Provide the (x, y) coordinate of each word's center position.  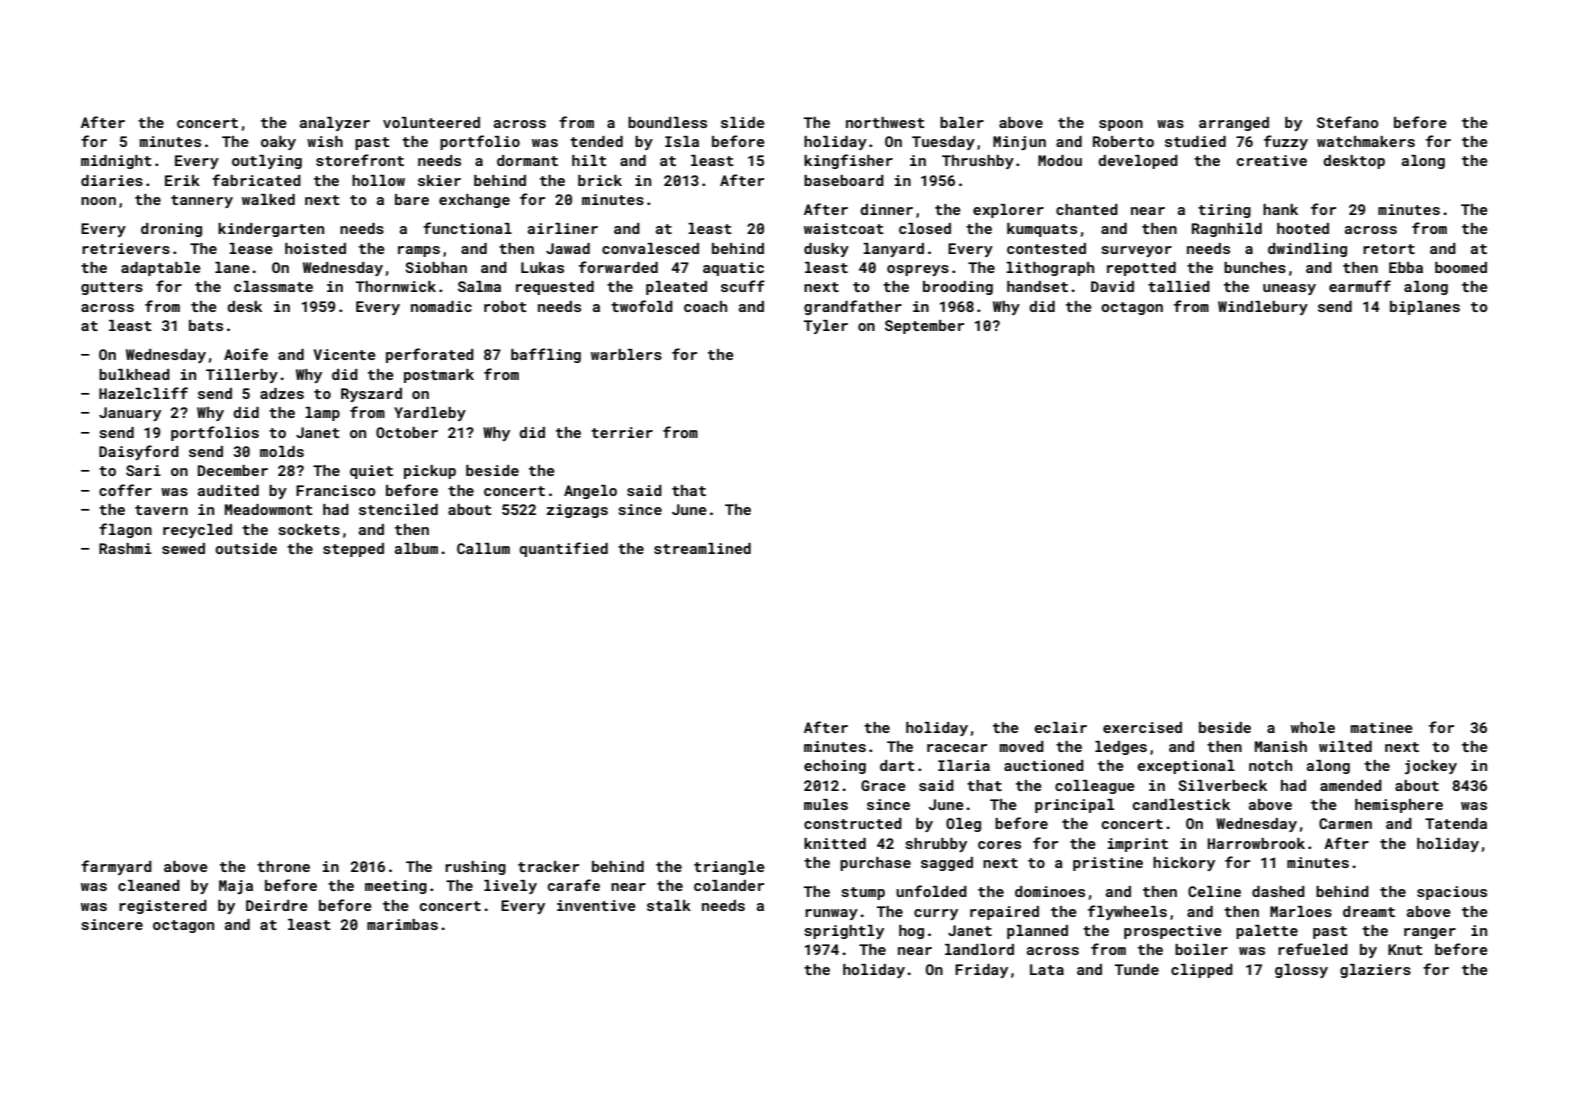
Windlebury (1263, 308)
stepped (353, 550)
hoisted (315, 248)
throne (283, 866)
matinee (1382, 727)
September (924, 327)
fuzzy (1286, 142)
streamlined (702, 548)
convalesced (650, 248)
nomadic (441, 306)
